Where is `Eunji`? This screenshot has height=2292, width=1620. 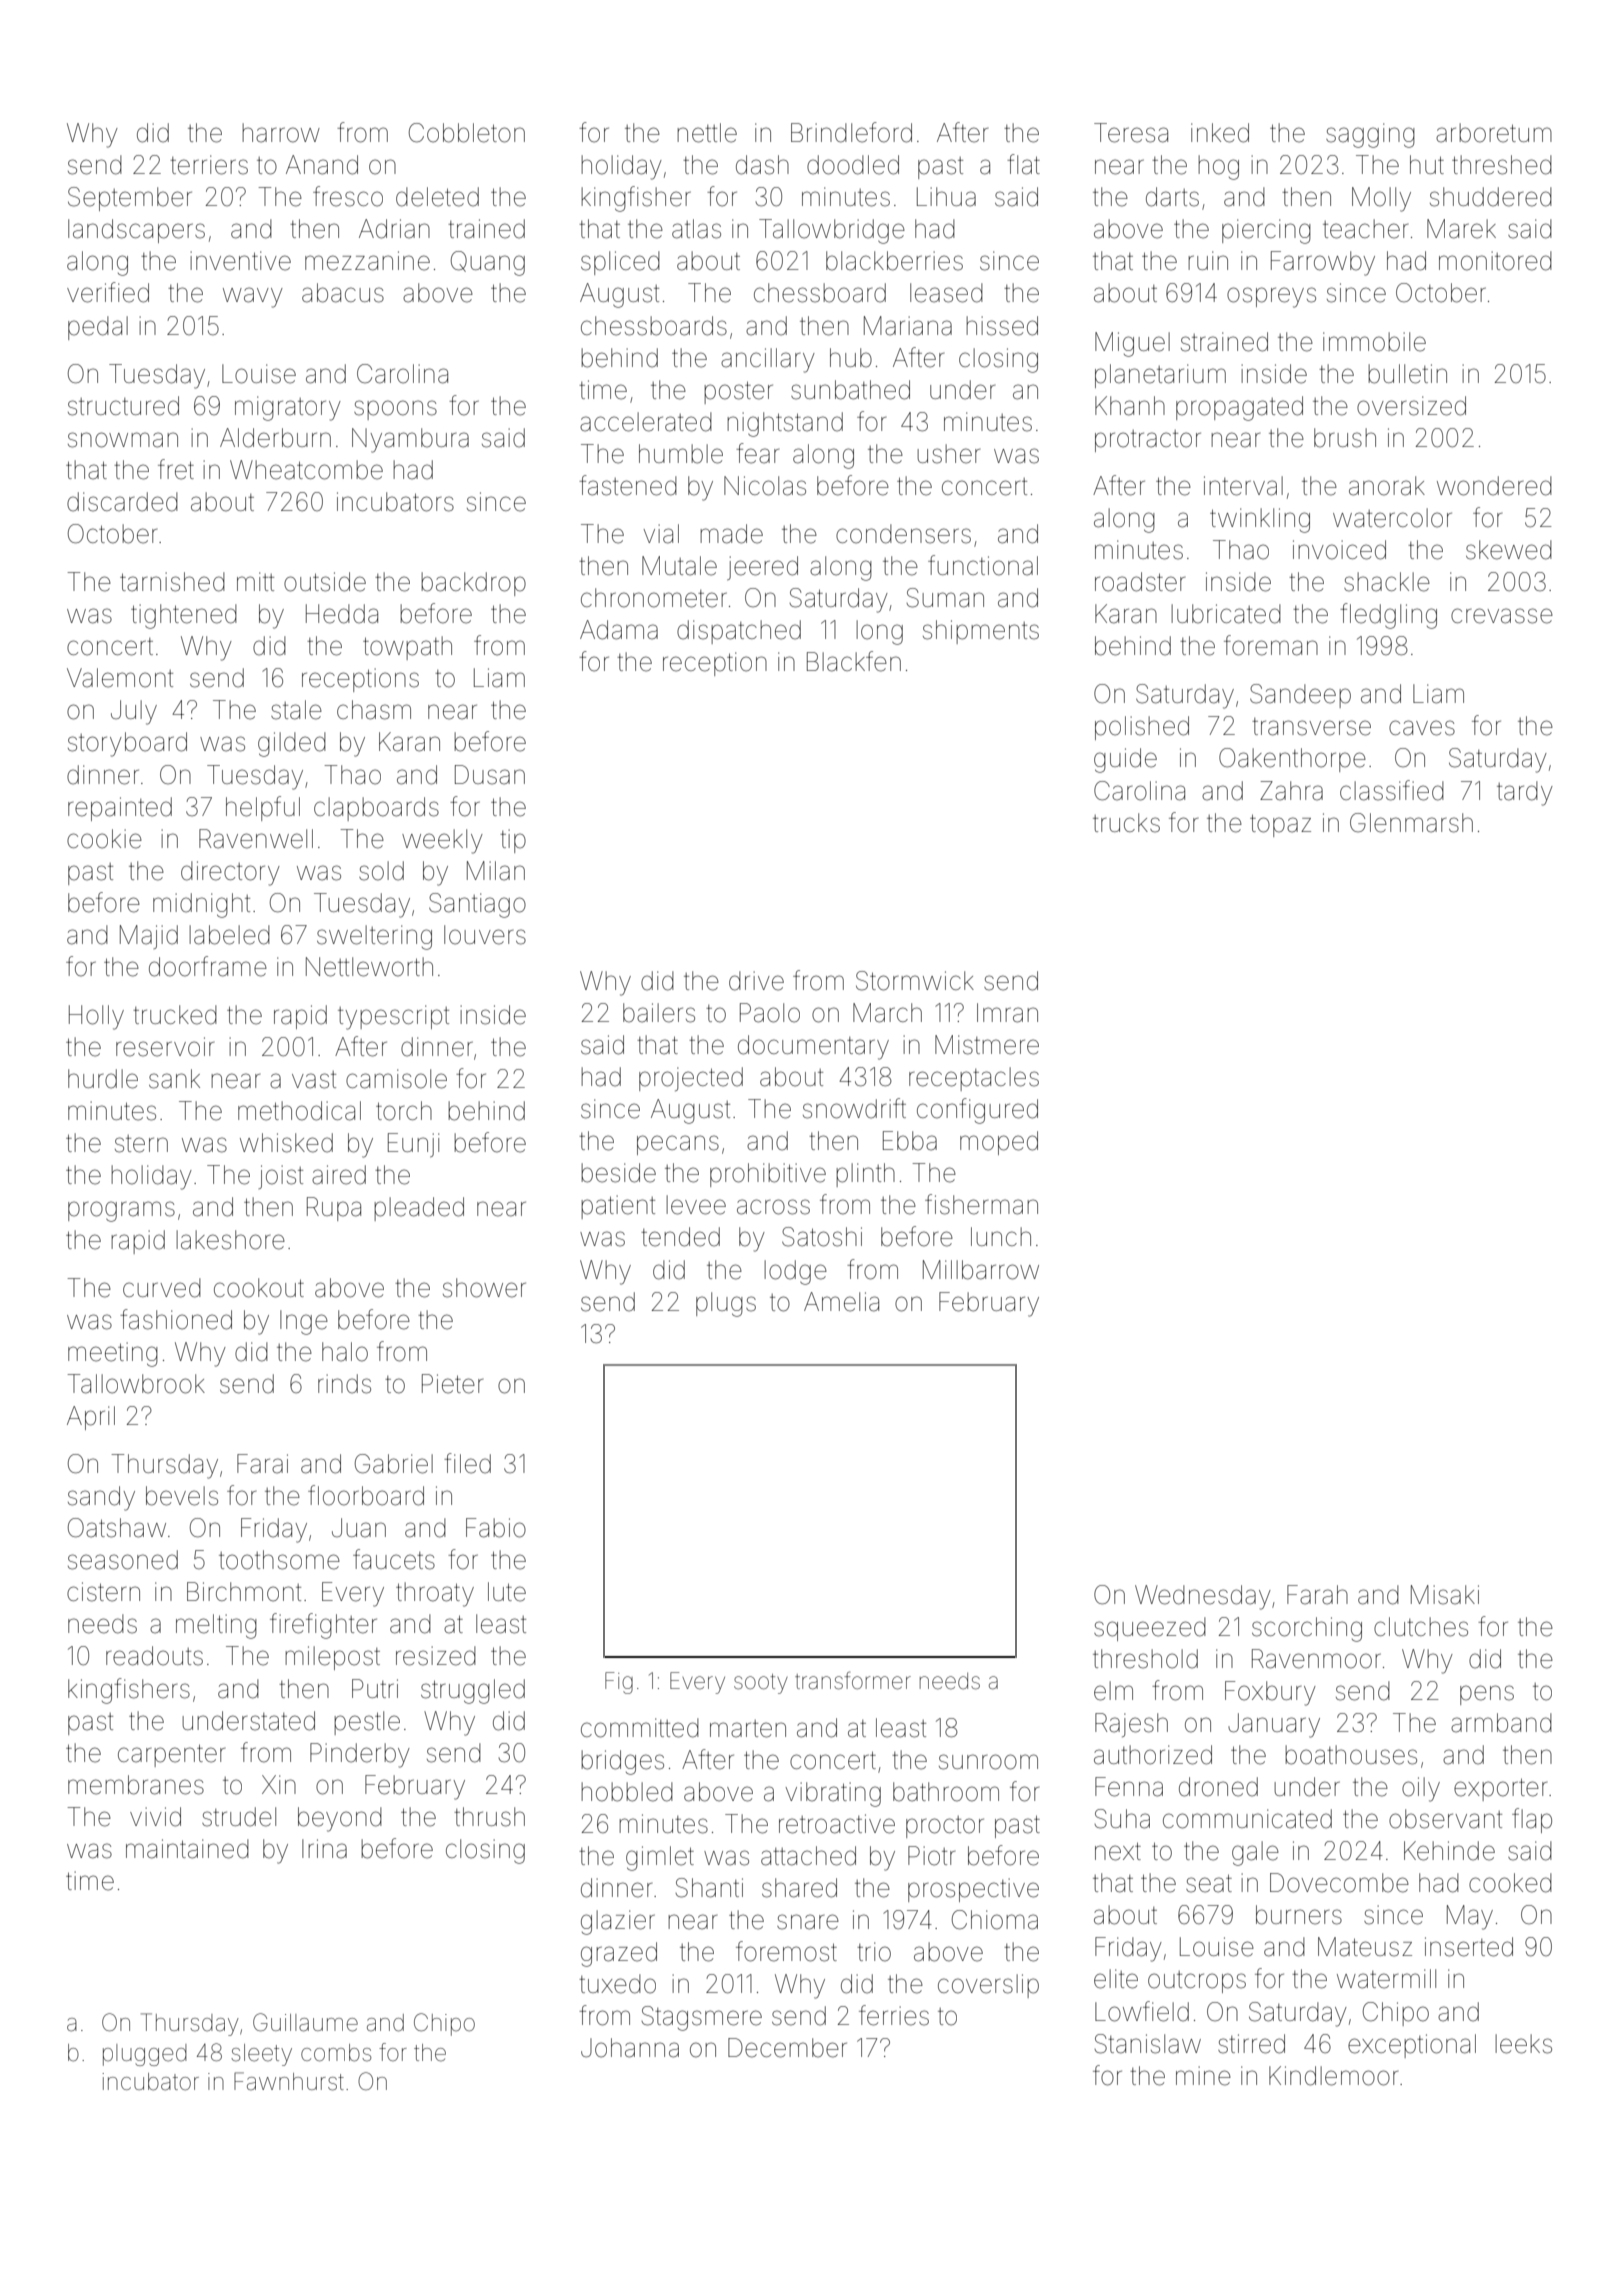
Eunji is located at coordinates (413, 1145).
